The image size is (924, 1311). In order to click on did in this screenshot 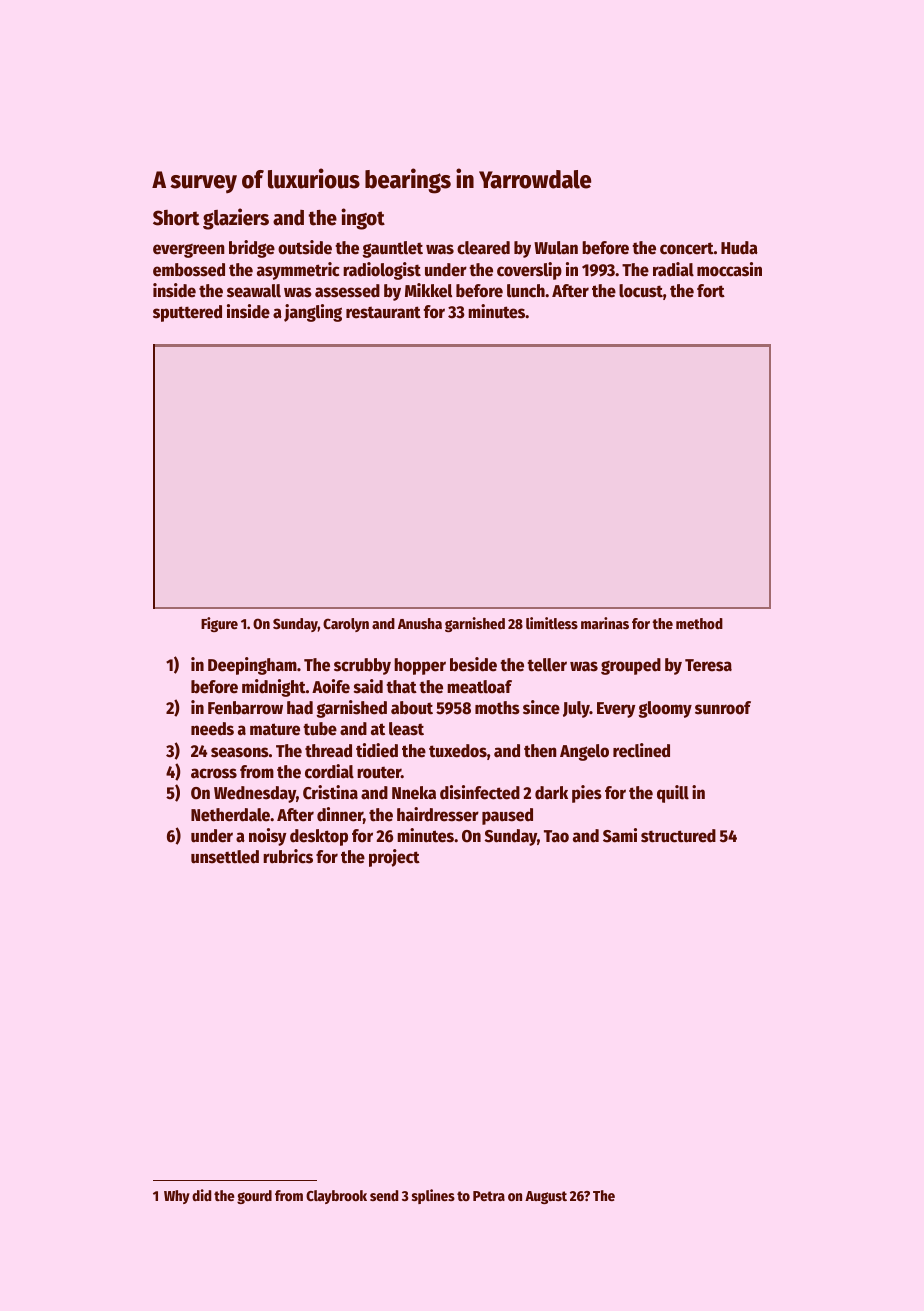, I will do `click(201, 1195)`.
